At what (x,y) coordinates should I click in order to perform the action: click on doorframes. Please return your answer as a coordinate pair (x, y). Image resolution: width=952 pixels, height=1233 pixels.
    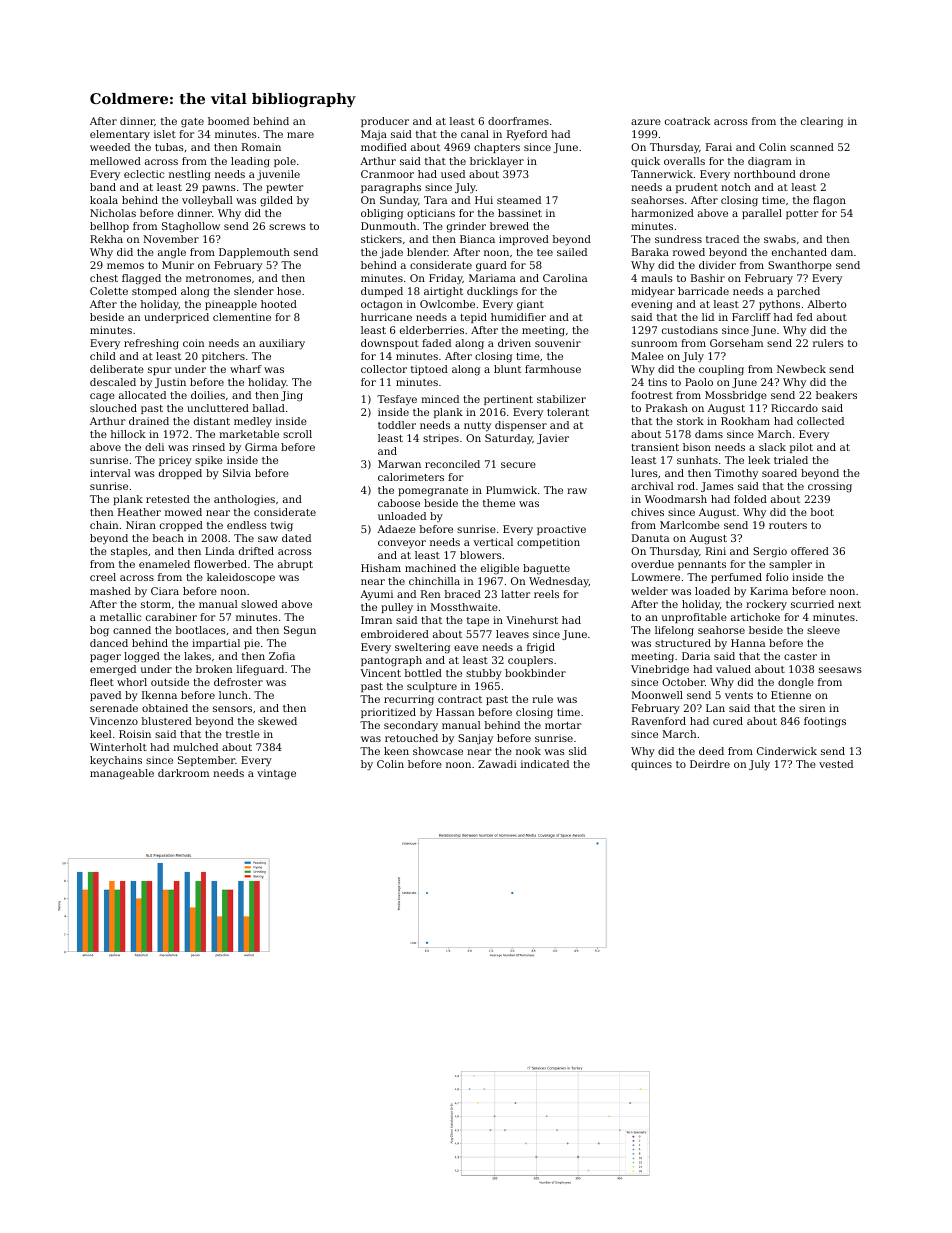
    Looking at the image, I should click on (518, 121).
